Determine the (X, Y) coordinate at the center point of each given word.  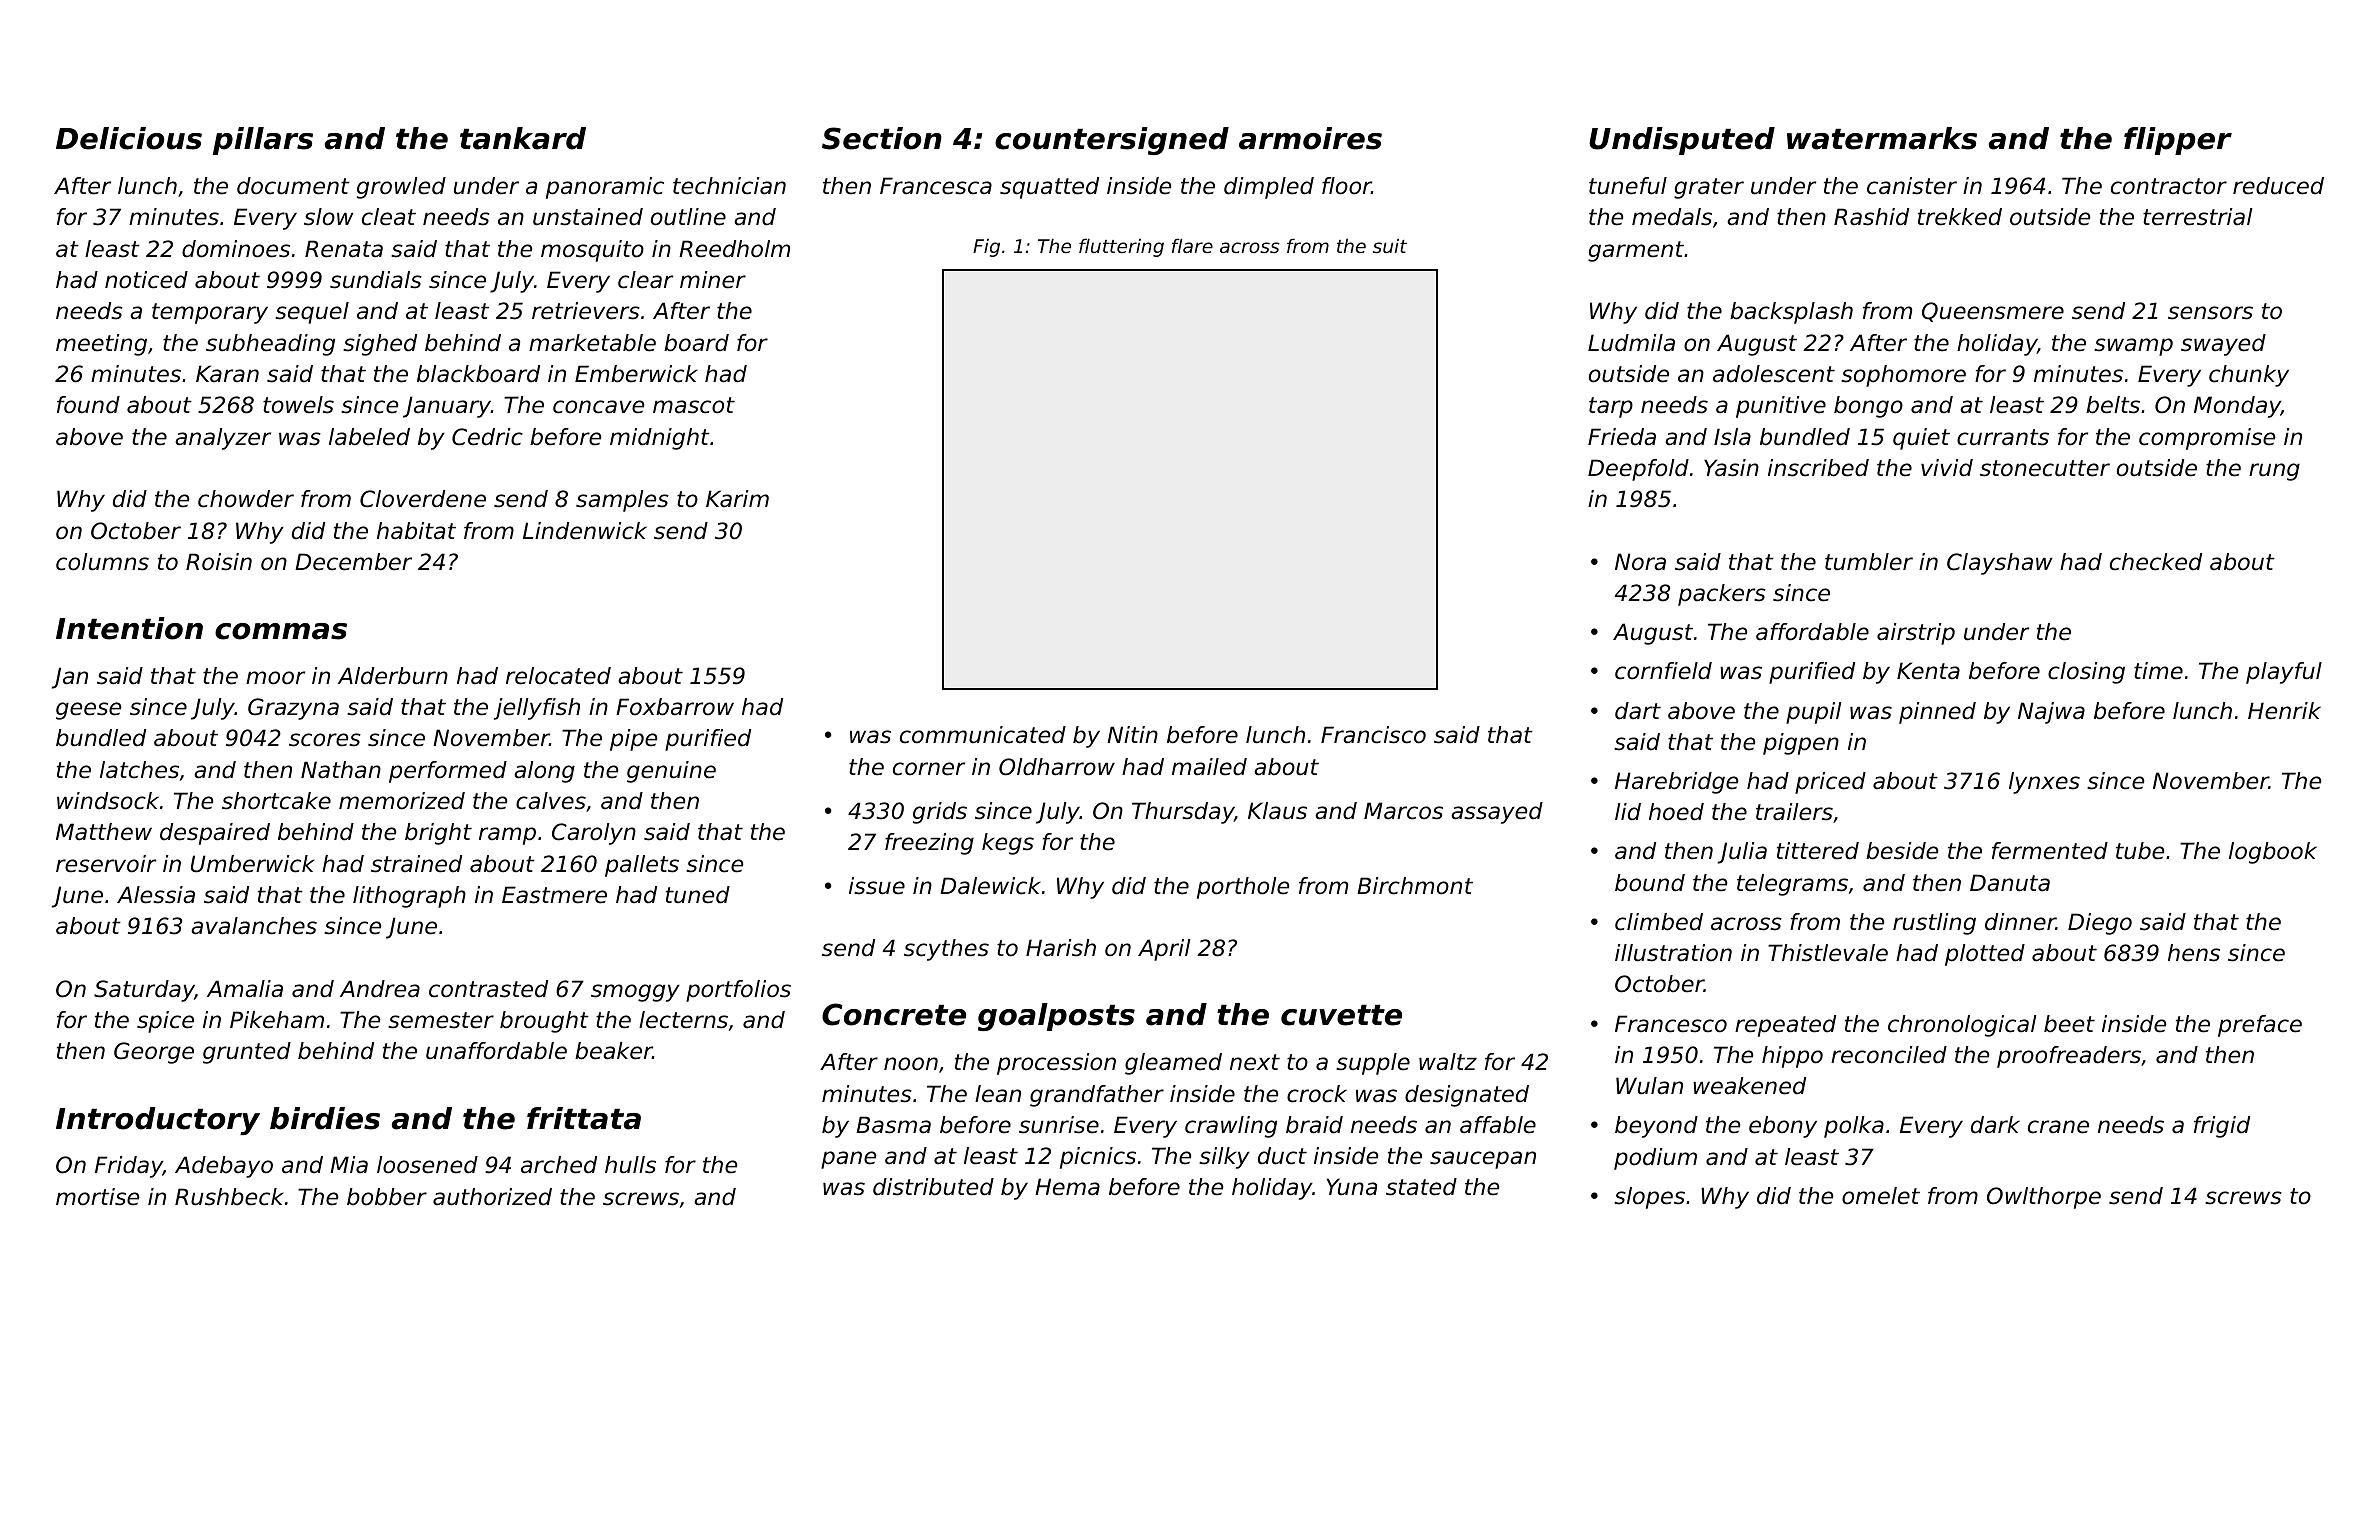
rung (2274, 472)
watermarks (1882, 138)
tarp (1611, 407)
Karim (737, 499)
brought (544, 1022)
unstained (588, 217)
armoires (1310, 138)
